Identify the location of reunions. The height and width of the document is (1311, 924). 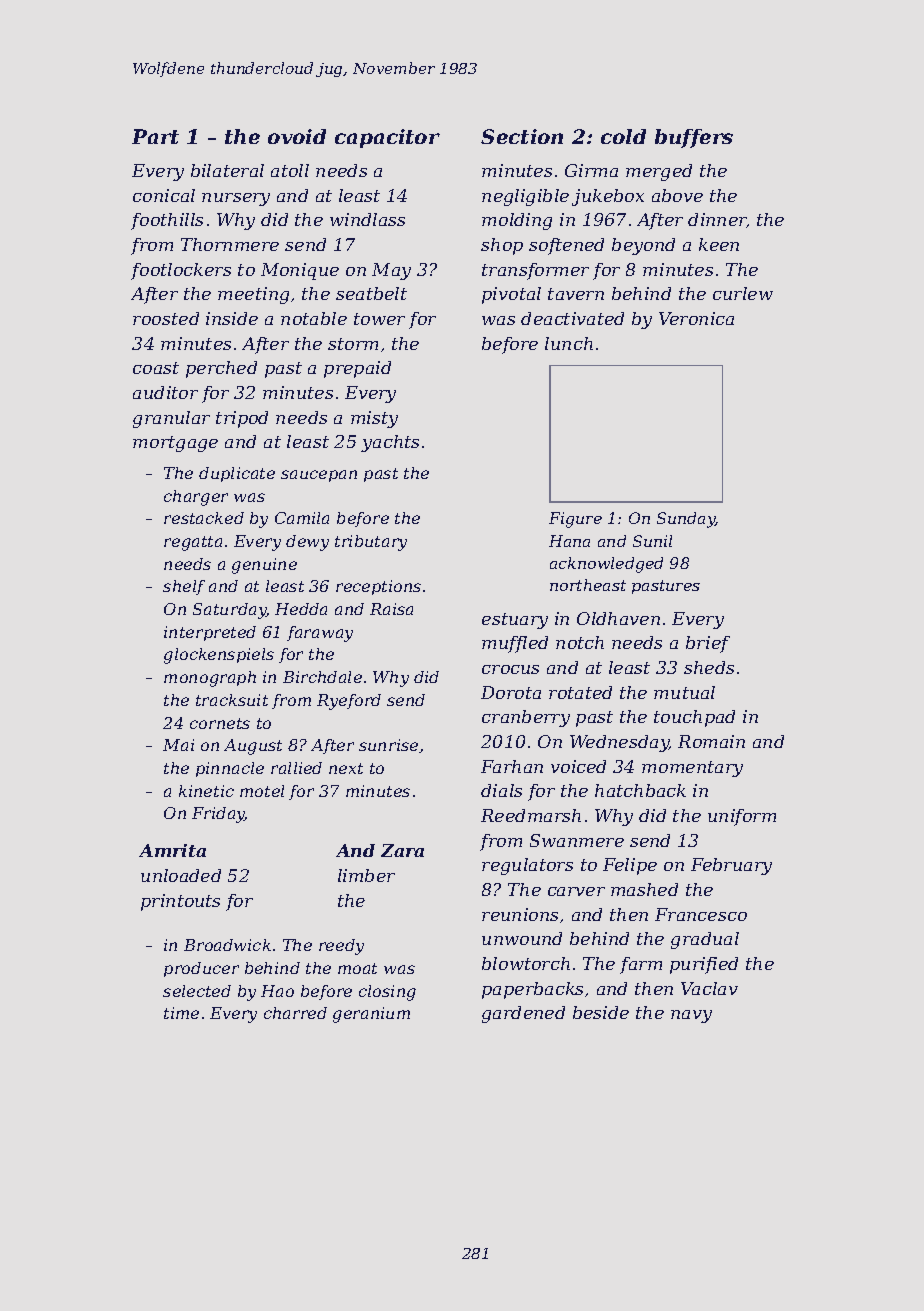
(520, 914).
